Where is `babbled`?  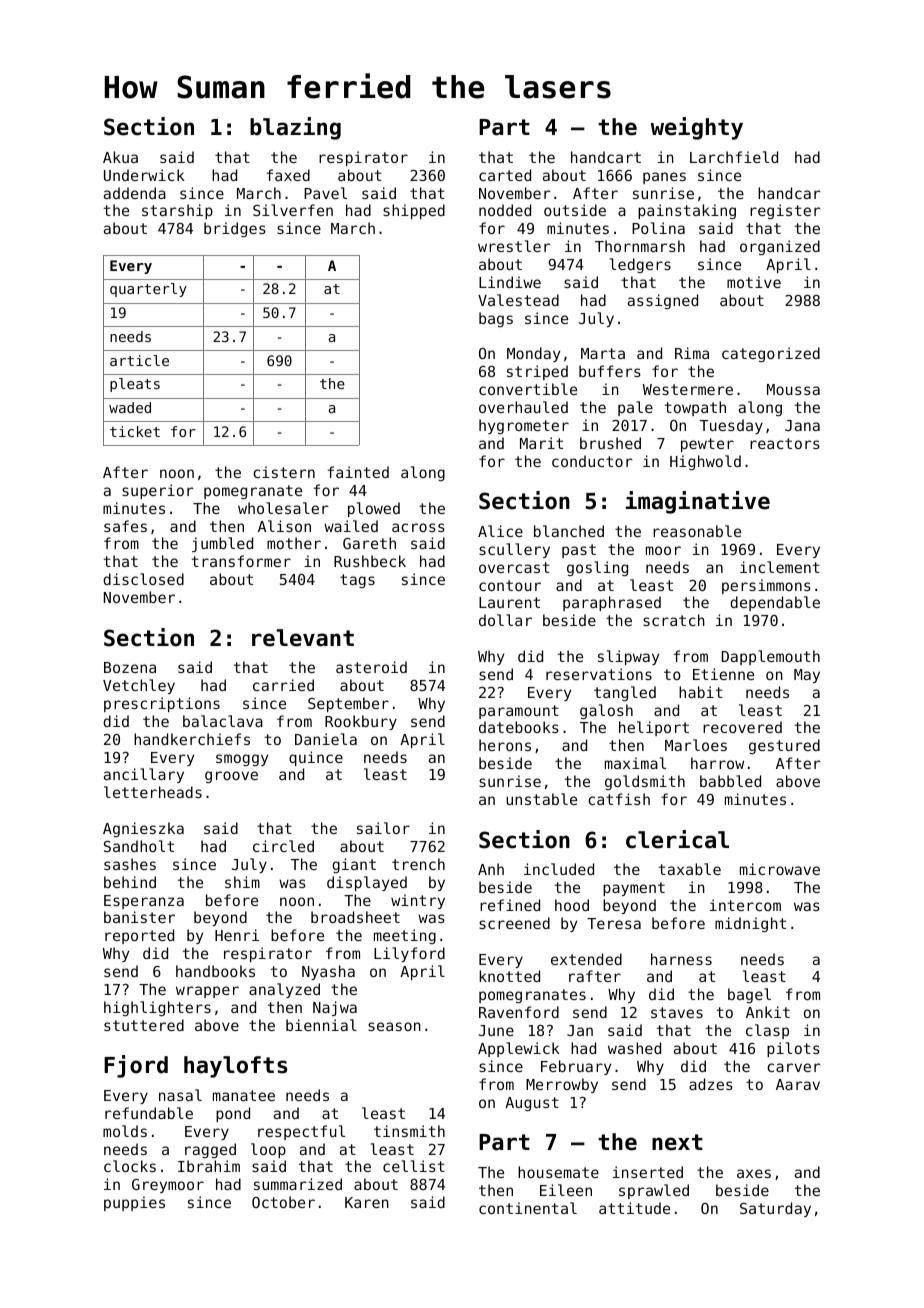
babbled is located at coordinates (730, 781).
